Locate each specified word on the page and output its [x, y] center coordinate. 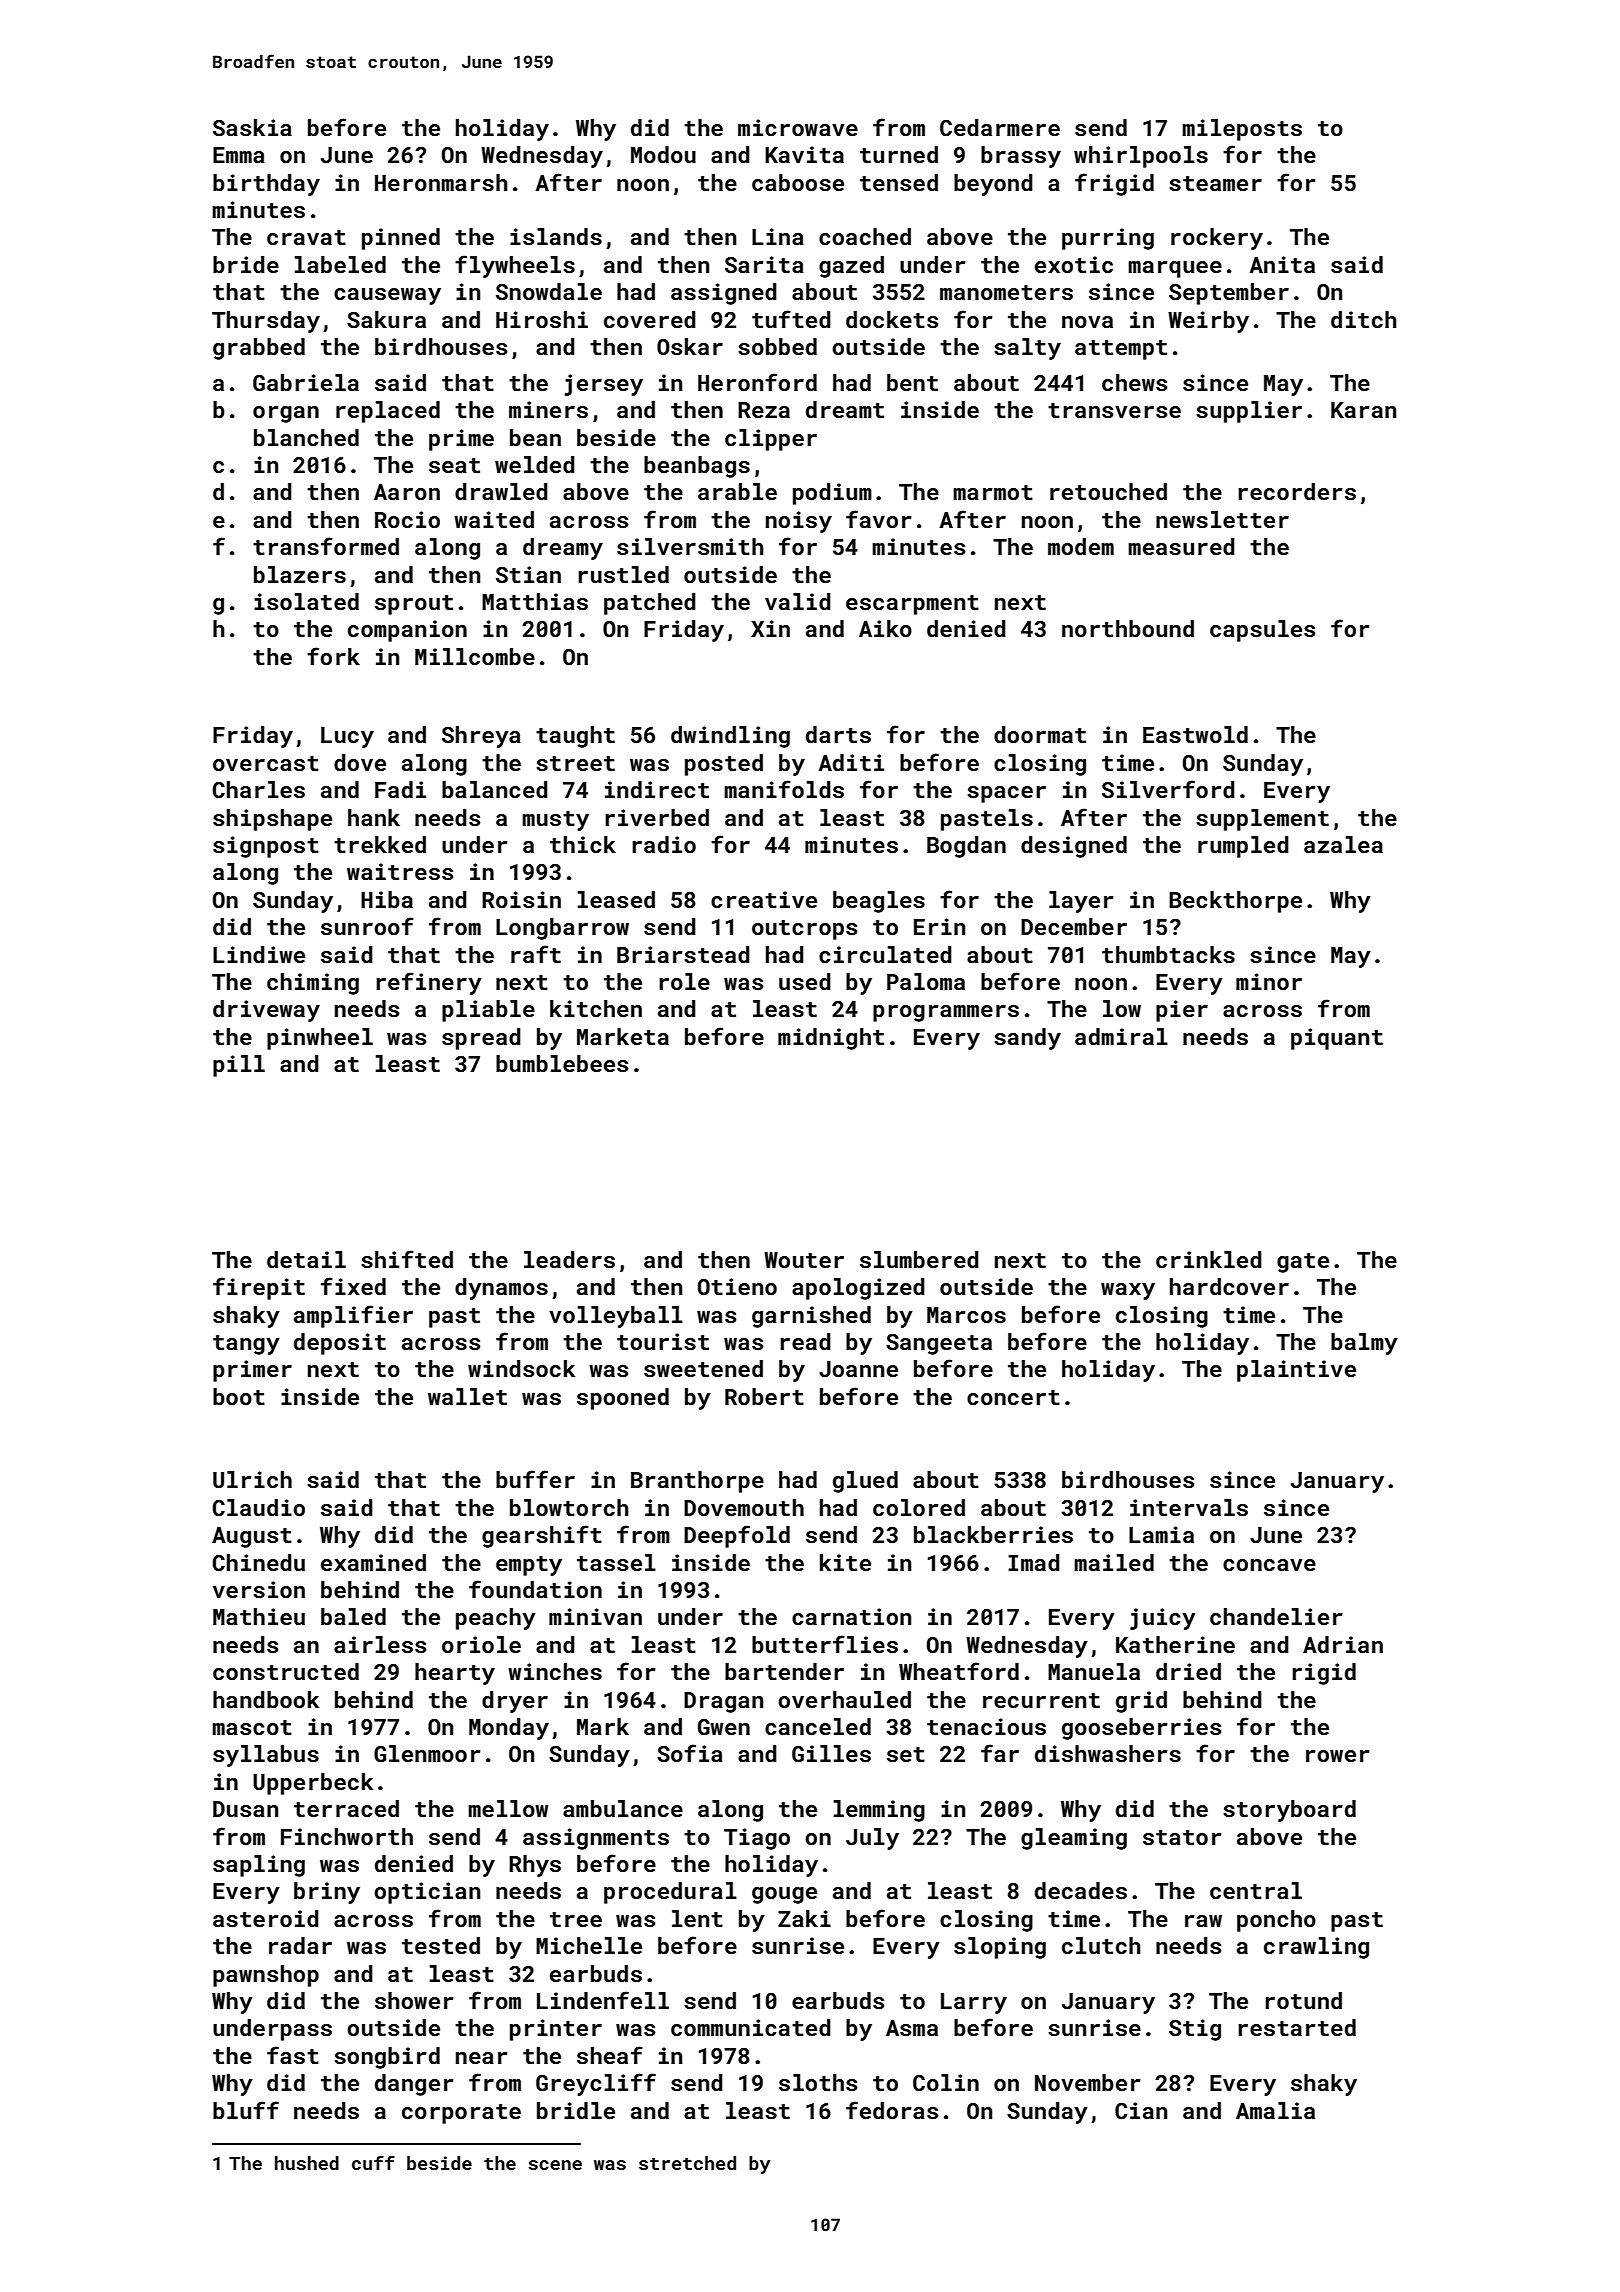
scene [555, 2165]
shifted [407, 1259]
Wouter [804, 1260]
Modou [663, 154]
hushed [307, 2163]
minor [1269, 981]
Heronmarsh [441, 182]
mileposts [1242, 130]
